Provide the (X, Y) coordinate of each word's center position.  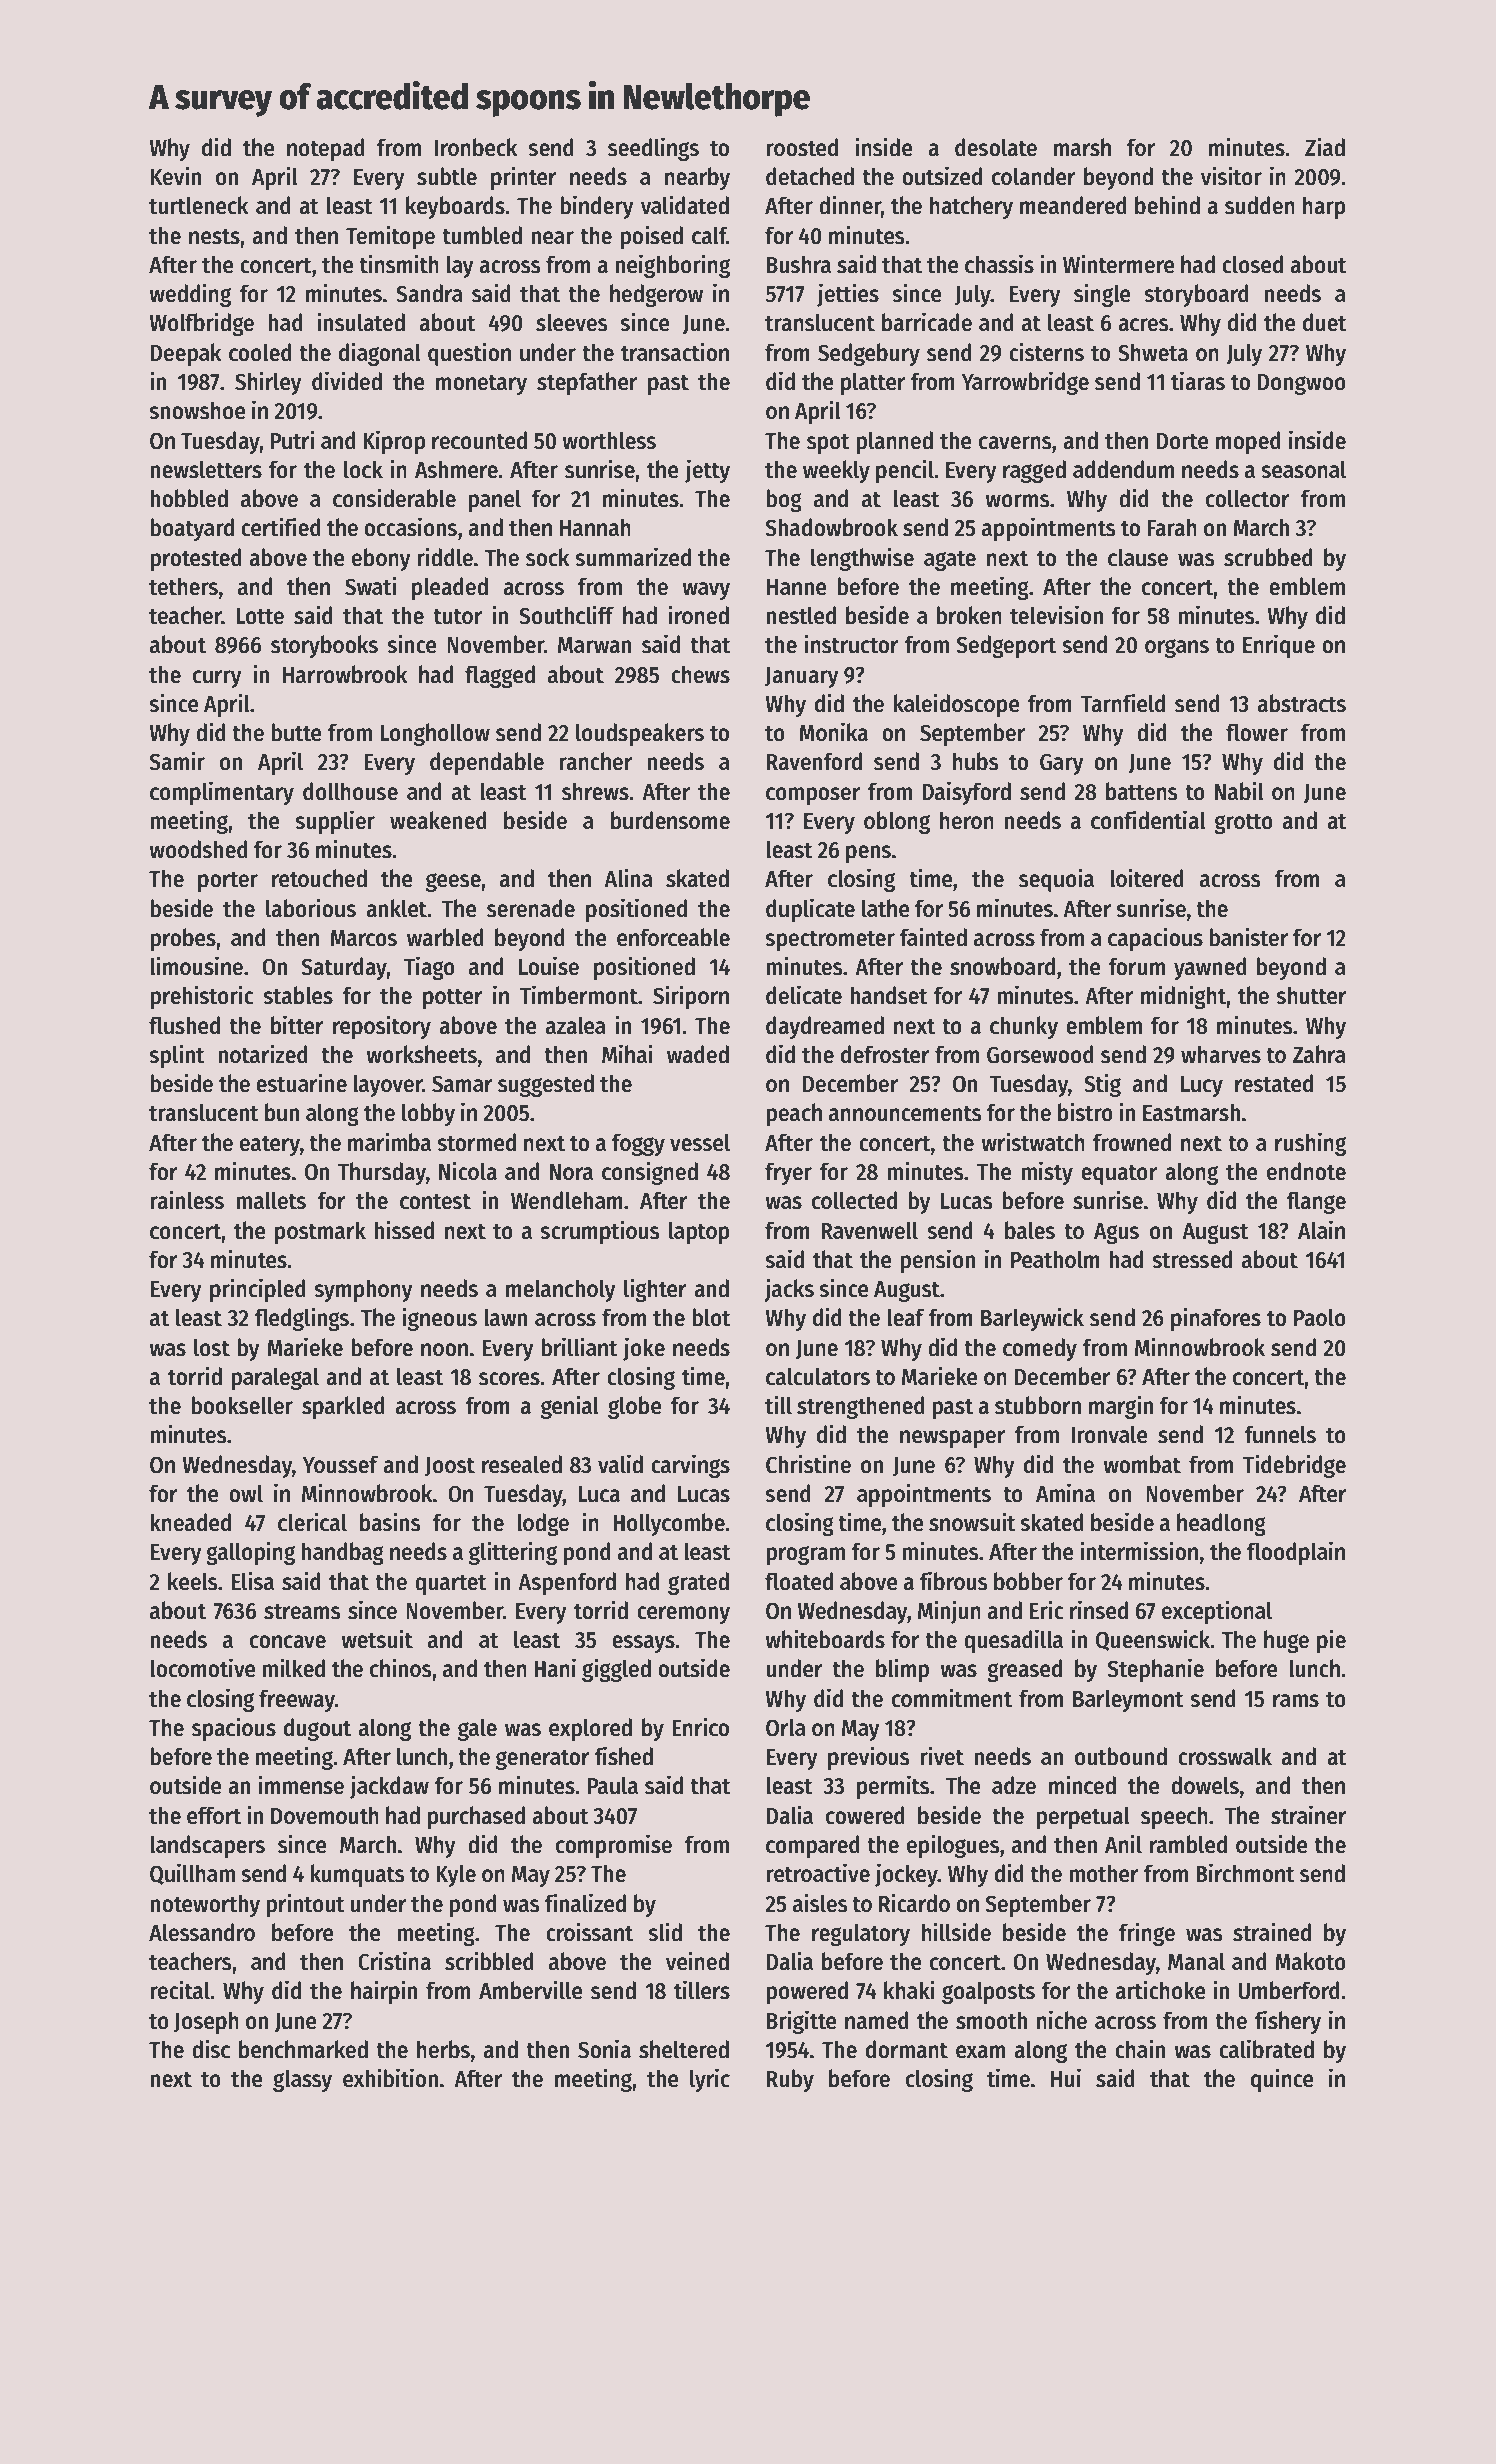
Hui (1066, 2078)
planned (895, 442)
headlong (1221, 1524)
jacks (789, 1290)
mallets (271, 1200)
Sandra (429, 293)
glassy (302, 2080)
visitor (1231, 176)
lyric (710, 2080)
